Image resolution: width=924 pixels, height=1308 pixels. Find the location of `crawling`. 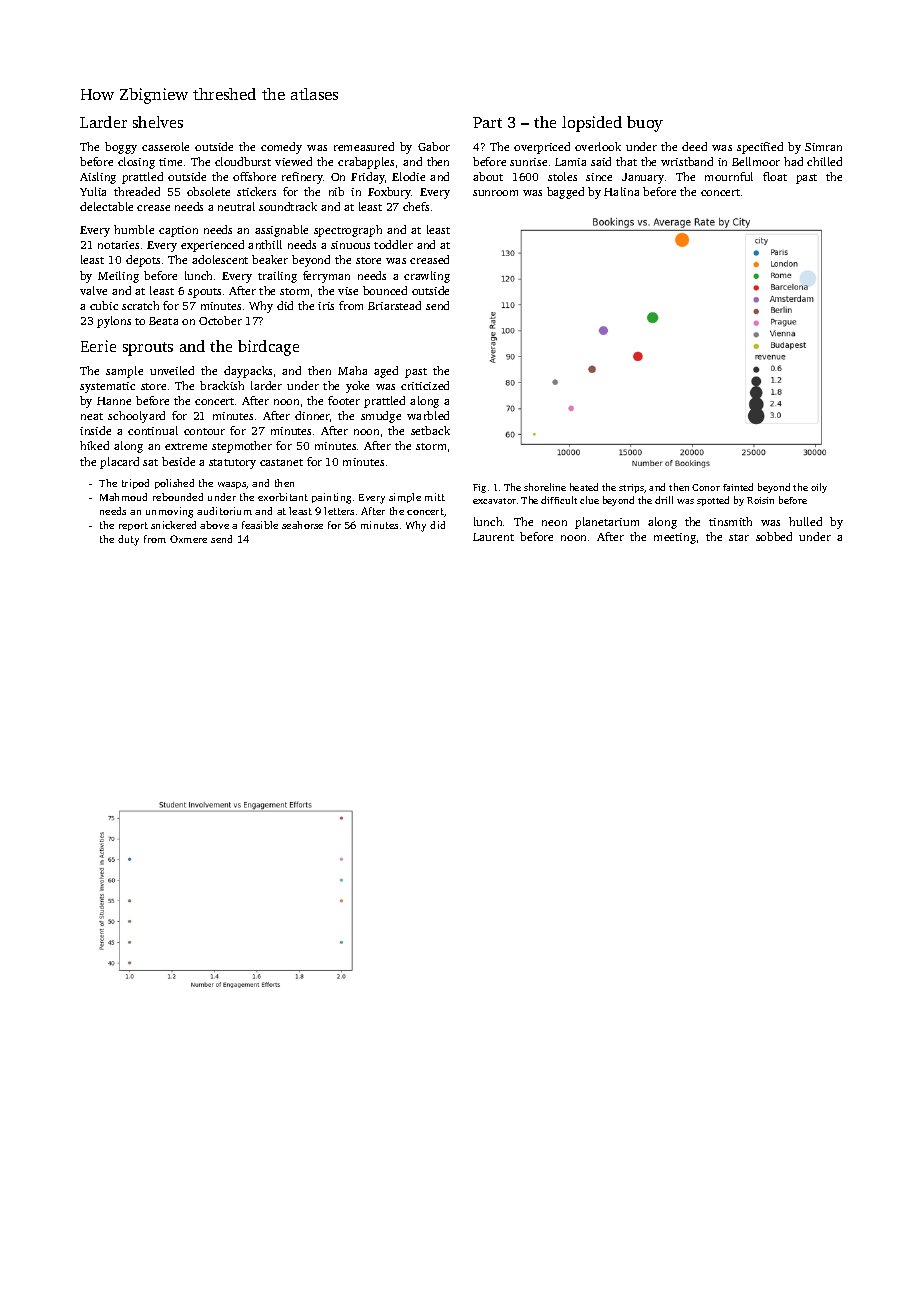

crawling is located at coordinates (427, 277).
